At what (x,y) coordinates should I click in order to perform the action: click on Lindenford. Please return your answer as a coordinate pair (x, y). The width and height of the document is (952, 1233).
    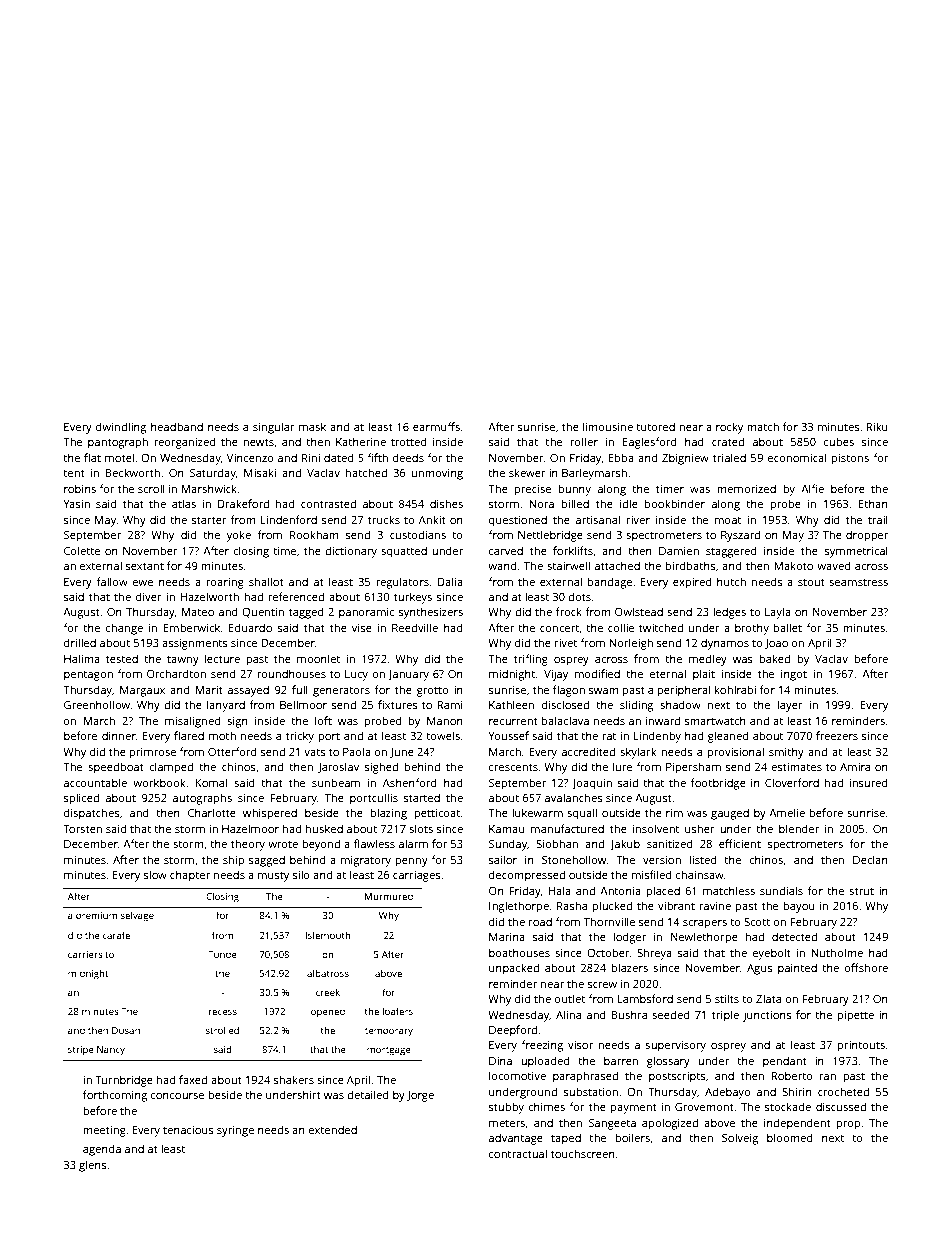
    Looking at the image, I should click on (289, 519).
